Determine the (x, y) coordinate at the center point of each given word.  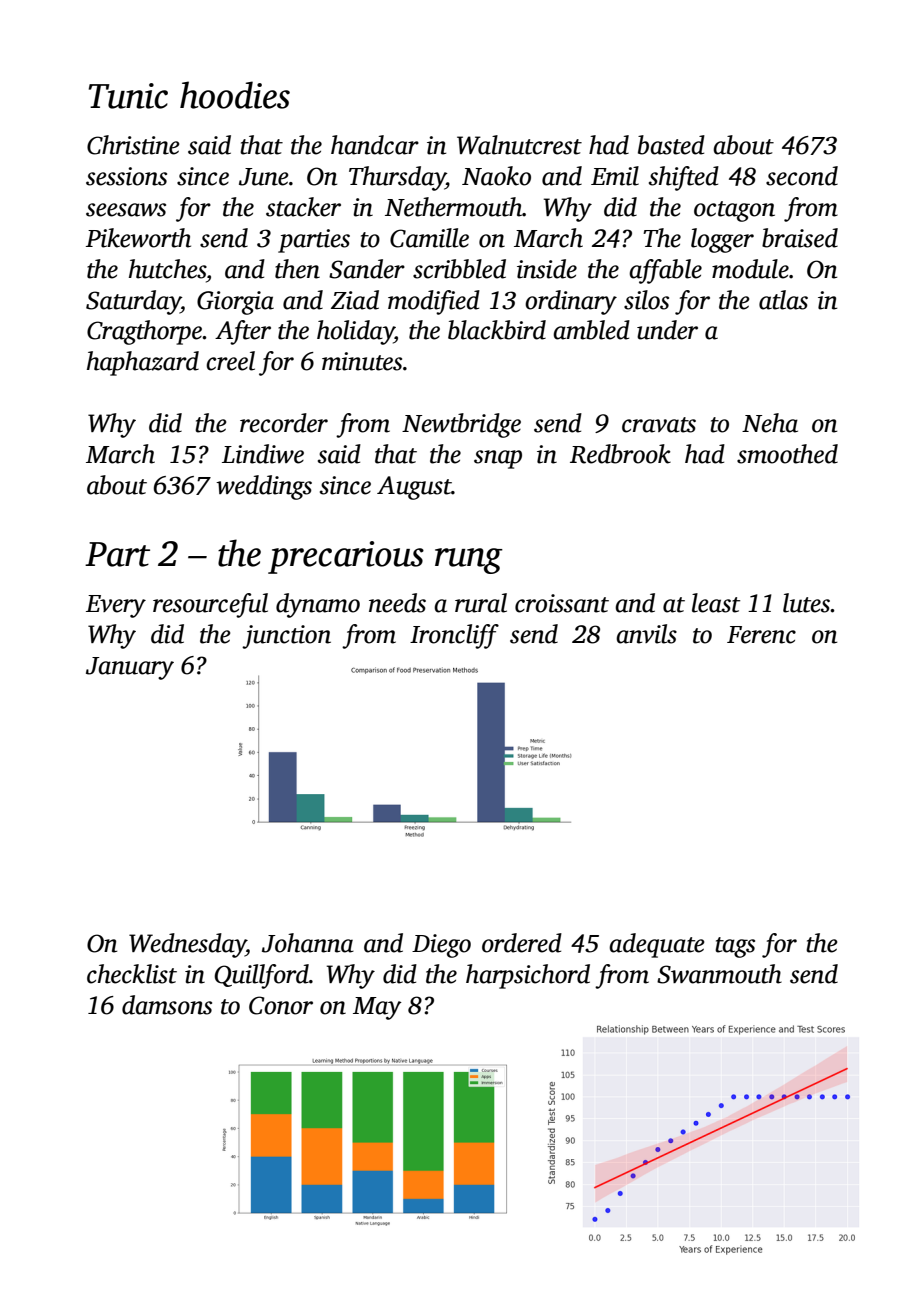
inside (547, 269)
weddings (264, 487)
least (716, 603)
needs (397, 603)
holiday (355, 332)
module (750, 269)
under (667, 330)
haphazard (143, 363)
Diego (441, 946)
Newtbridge (461, 425)
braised (800, 238)
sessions (126, 176)
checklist (132, 974)
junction (286, 637)
